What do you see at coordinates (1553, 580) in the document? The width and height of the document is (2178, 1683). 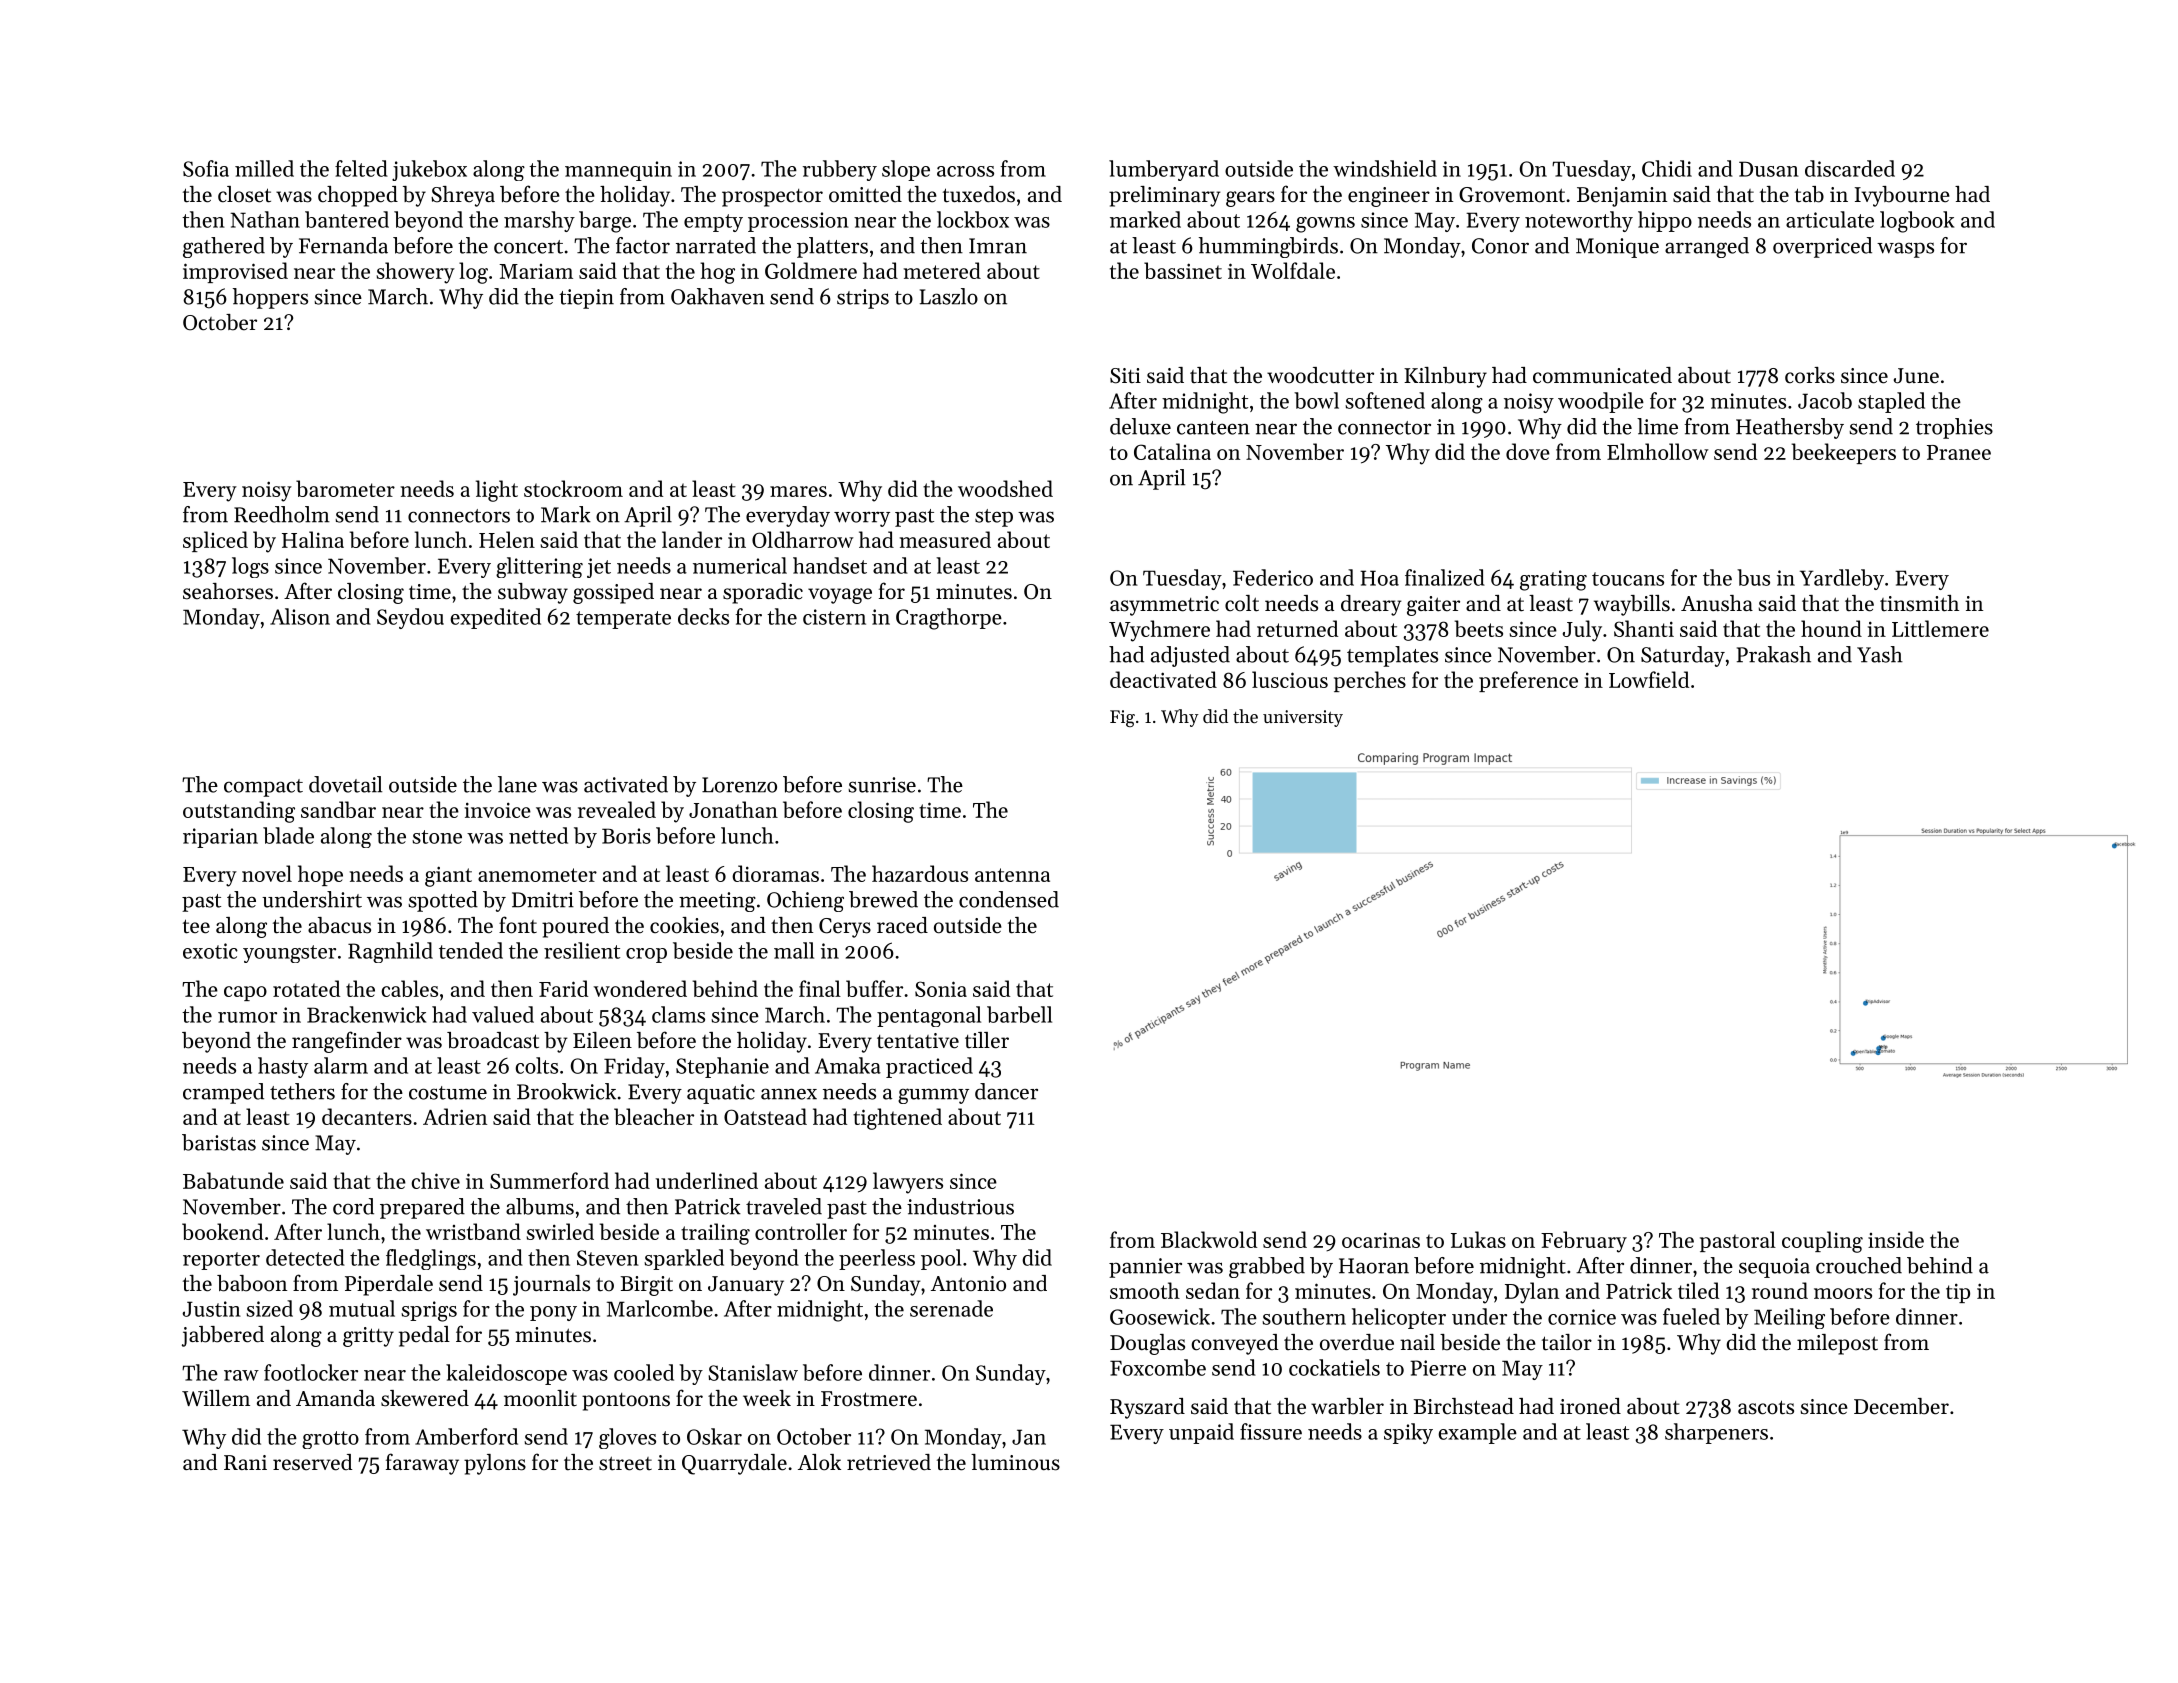 I see `grating` at bounding box center [1553, 580].
